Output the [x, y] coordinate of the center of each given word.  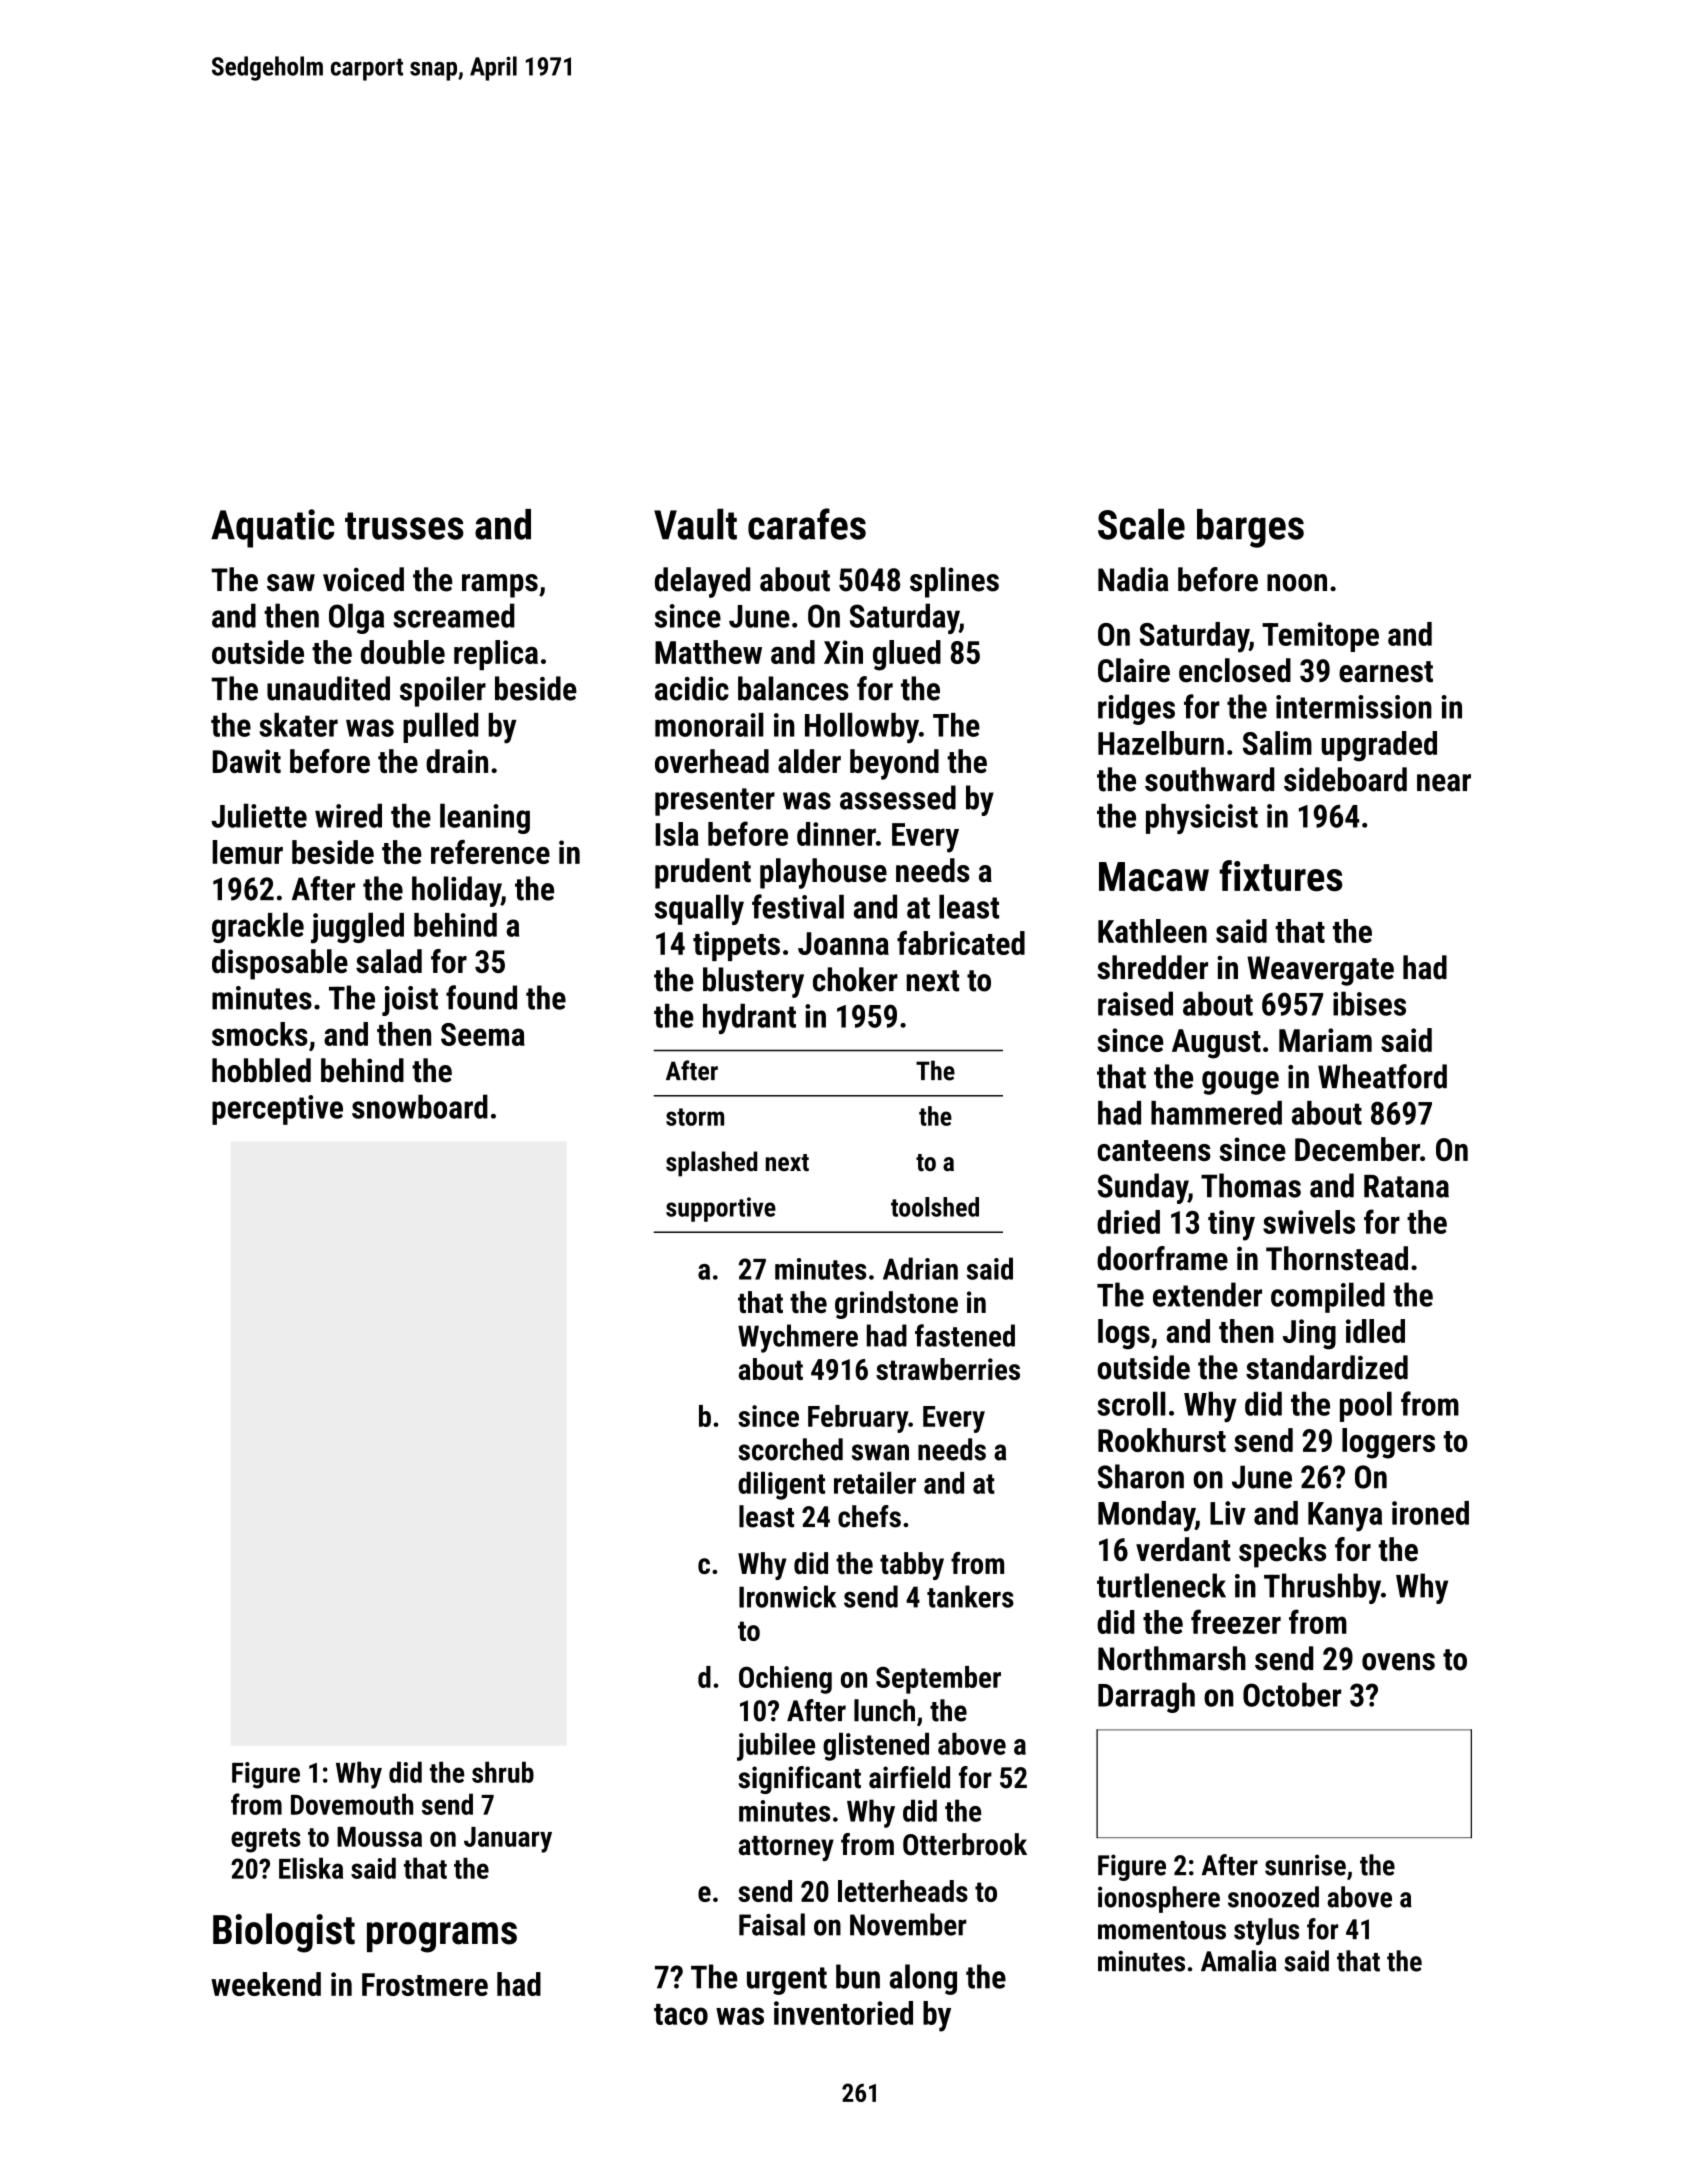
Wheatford [1382, 1076]
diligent [781, 1485]
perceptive [277, 1110]
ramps [500, 586]
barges [1250, 528]
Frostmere [425, 1984]
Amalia [1239, 1961]
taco [681, 2014]
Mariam [1325, 1040]
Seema [483, 1034]
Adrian [920, 1268]
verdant [1183, 1549]
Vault [695, 524]
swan [880, 1452]
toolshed [935, 1207]
